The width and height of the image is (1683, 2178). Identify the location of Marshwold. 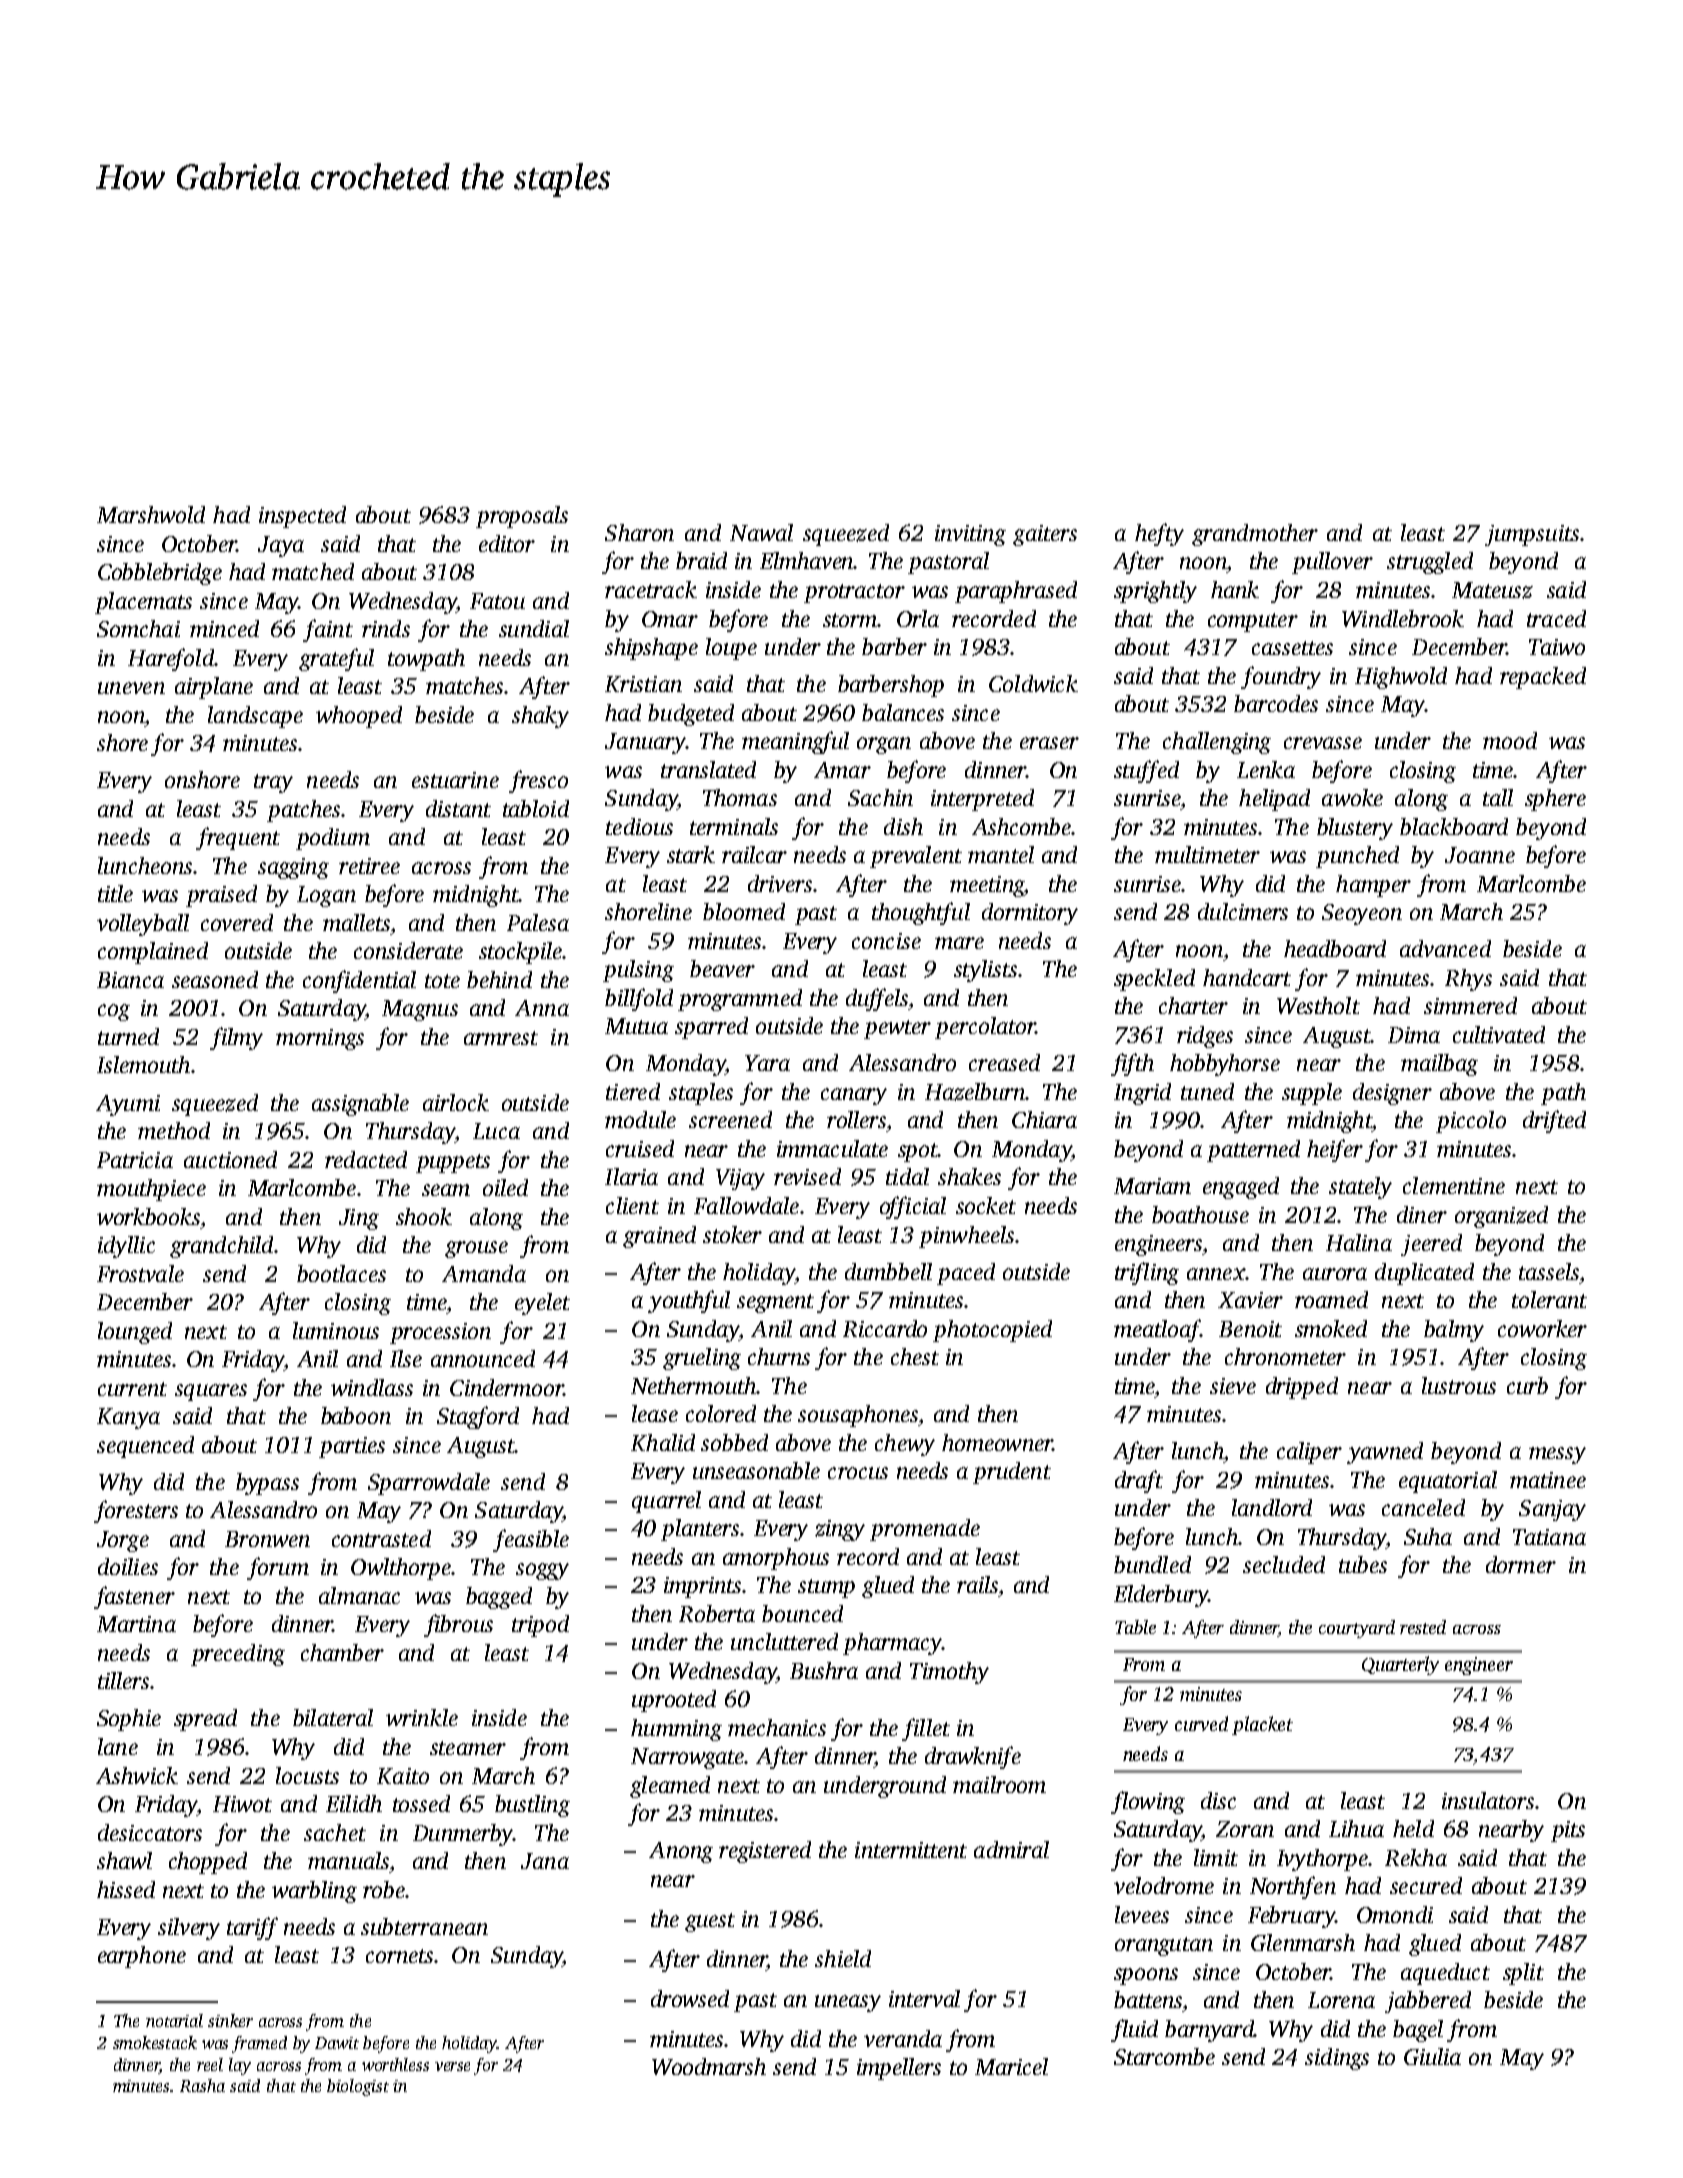
(151, 514).
